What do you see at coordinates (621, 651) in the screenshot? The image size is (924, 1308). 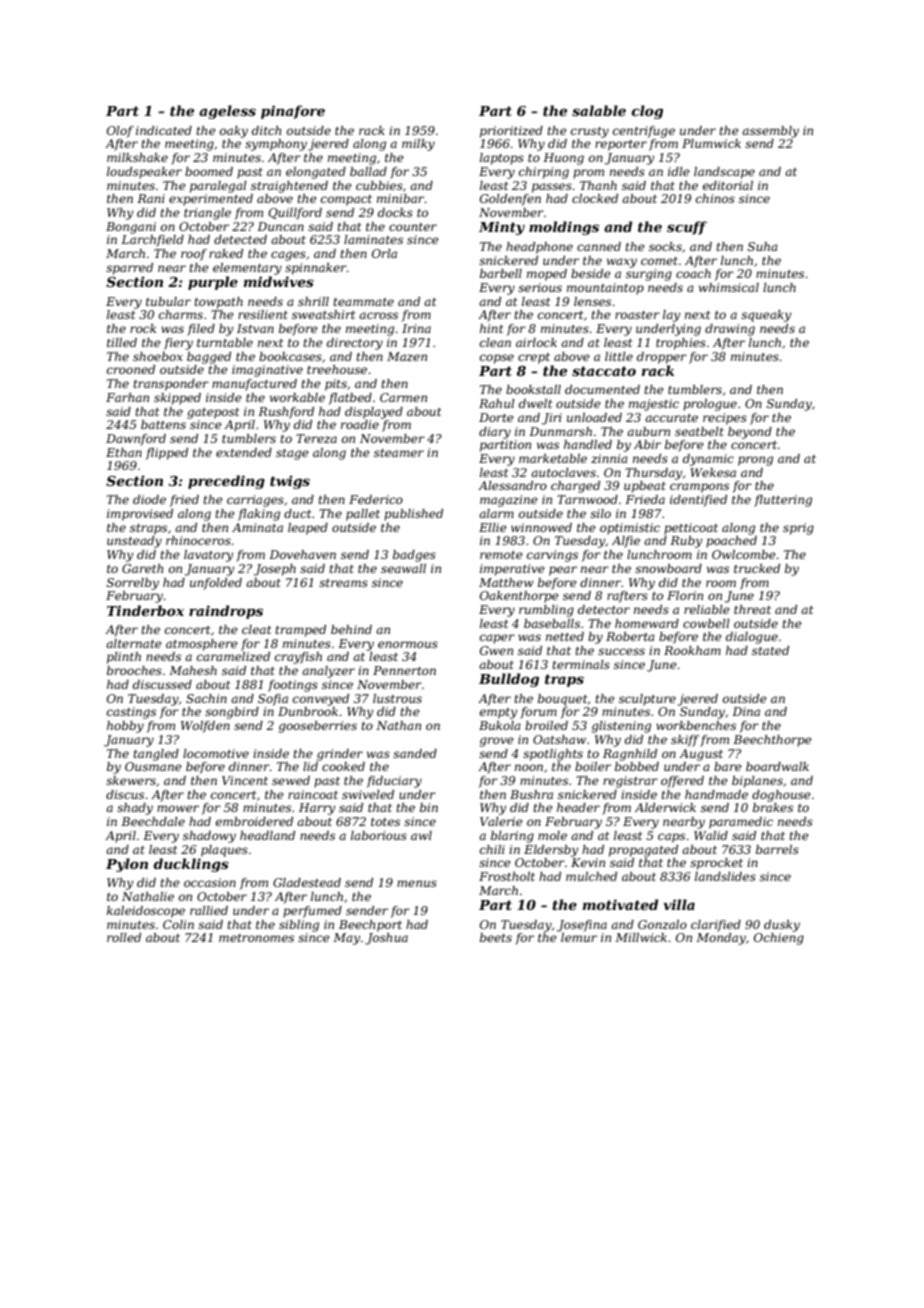 I see `success` at bounding box center [621, 651].
